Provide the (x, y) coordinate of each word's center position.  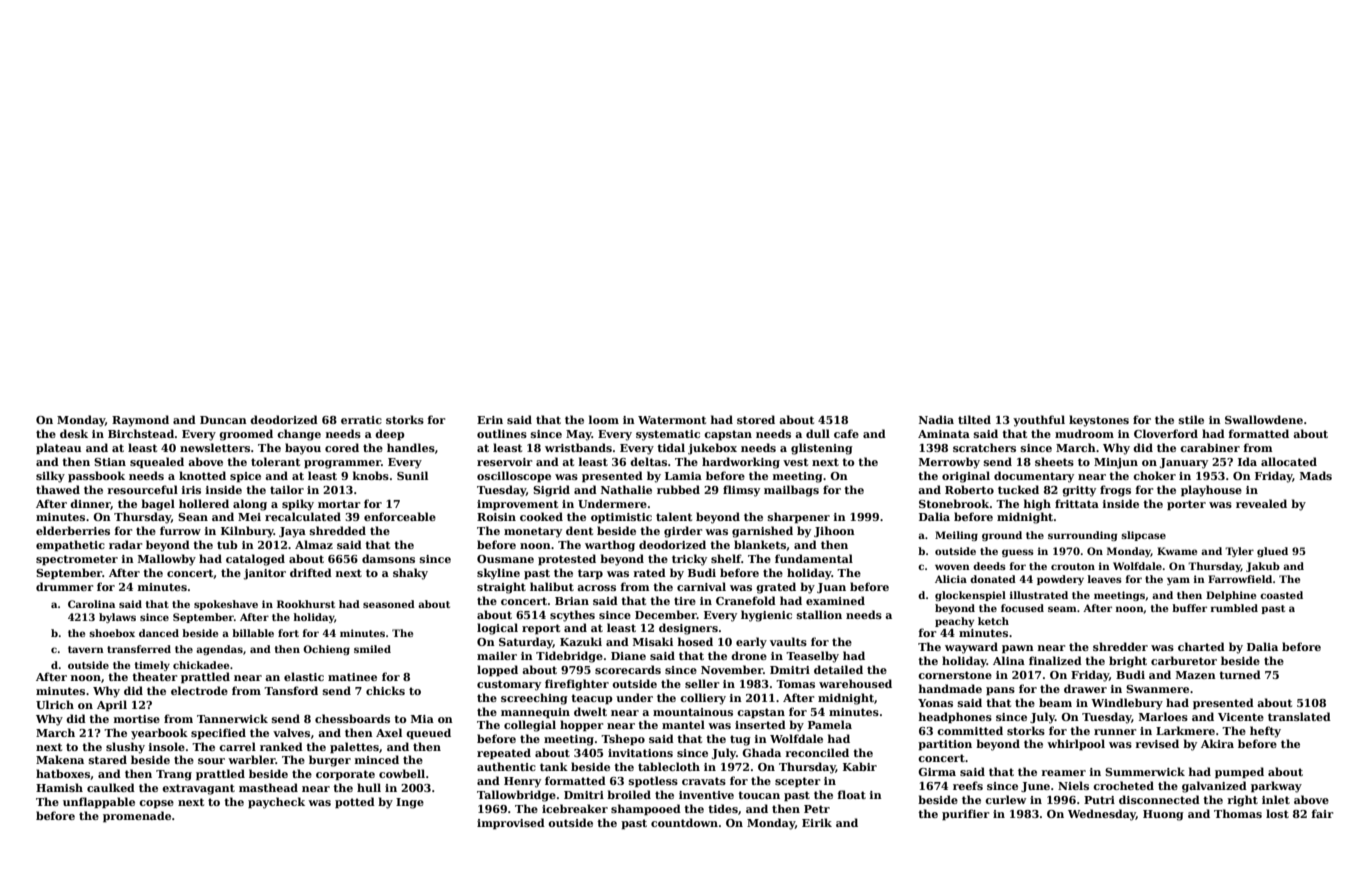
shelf (726, 558)
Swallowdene (1264, 419)
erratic (361, 420)
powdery (1060, 580)
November (732, 669)
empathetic (70, 546)
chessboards (352, 718)
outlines (502, 433)
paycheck (276, 803)
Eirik (817, 822)
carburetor (1184, 660)
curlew (1005, 799)
